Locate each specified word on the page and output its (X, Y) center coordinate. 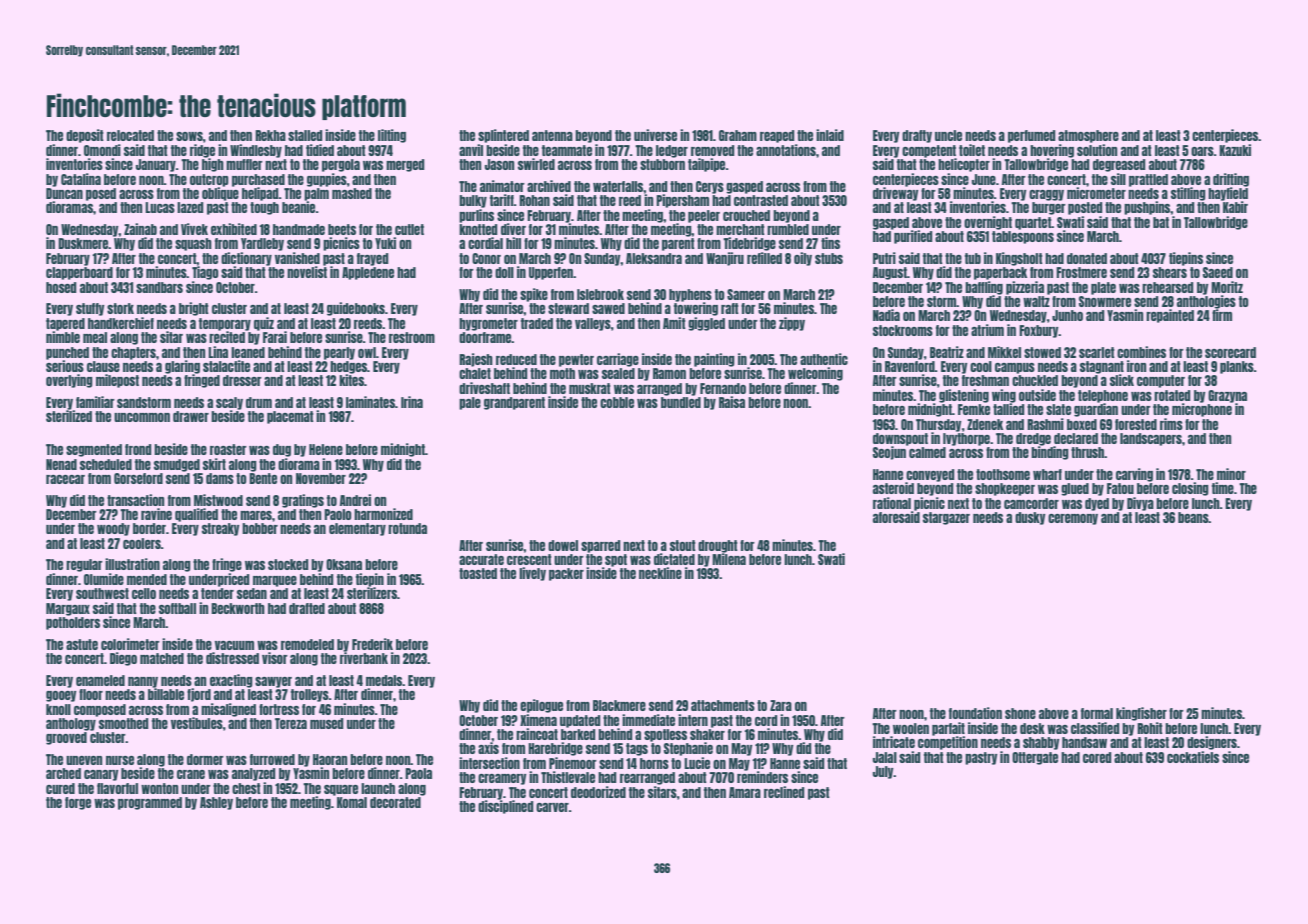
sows (189, 136)
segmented (94, 450)
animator (502, 186)
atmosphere (1088, 136)
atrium (987, 330)
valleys (593, 324)
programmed (150, 803)
